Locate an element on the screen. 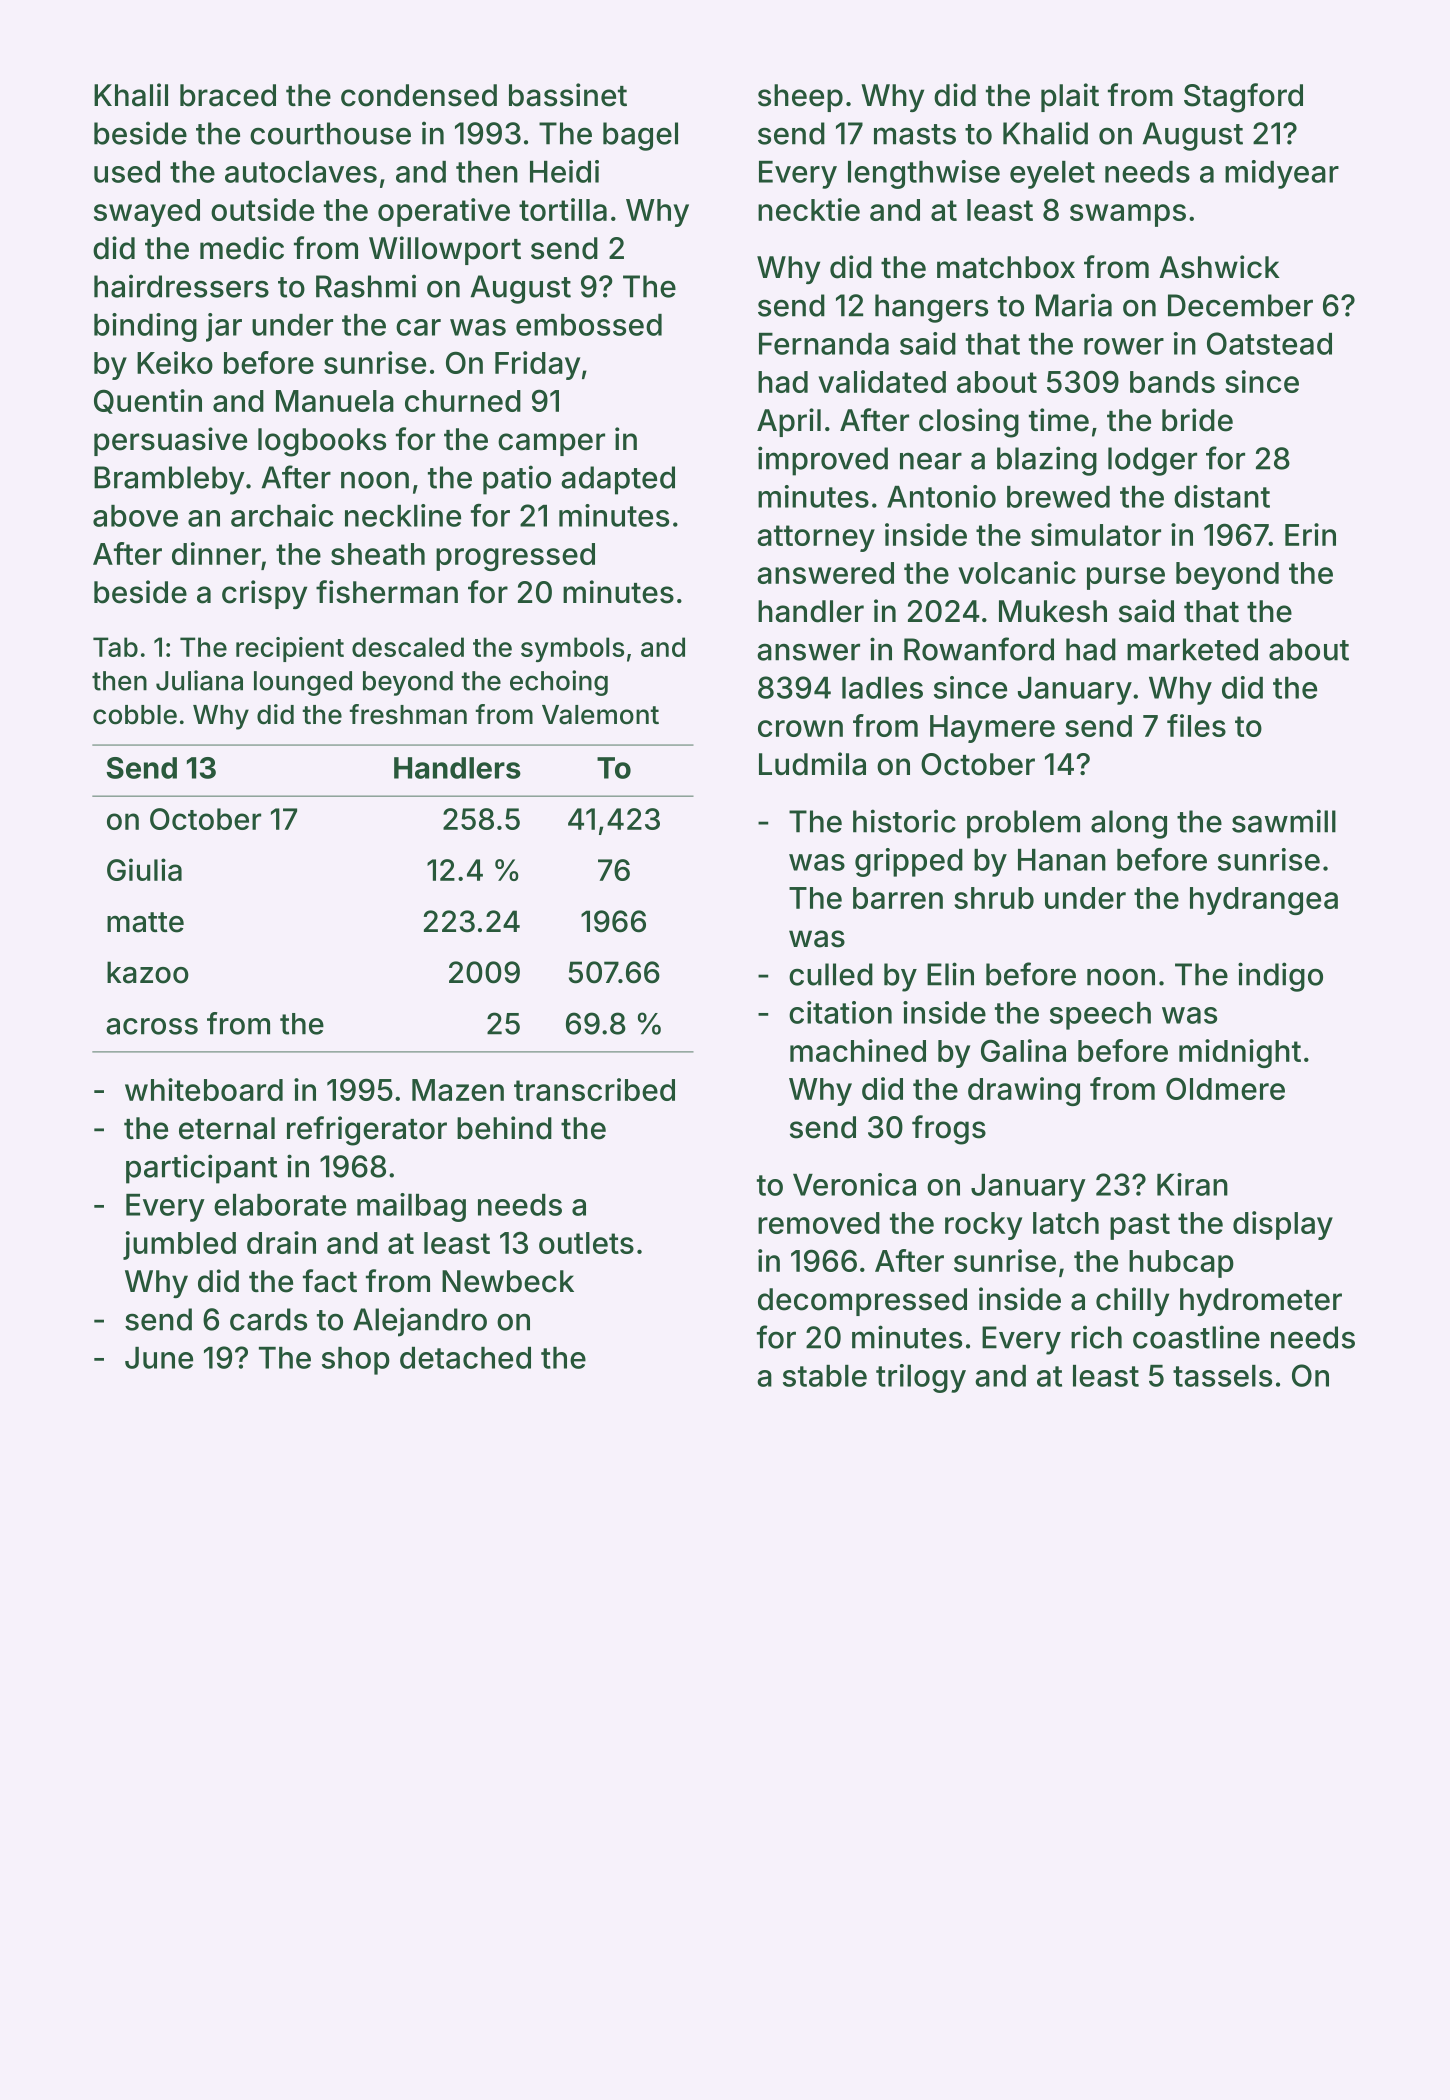  cobble is located at coordinates (135, 715).
